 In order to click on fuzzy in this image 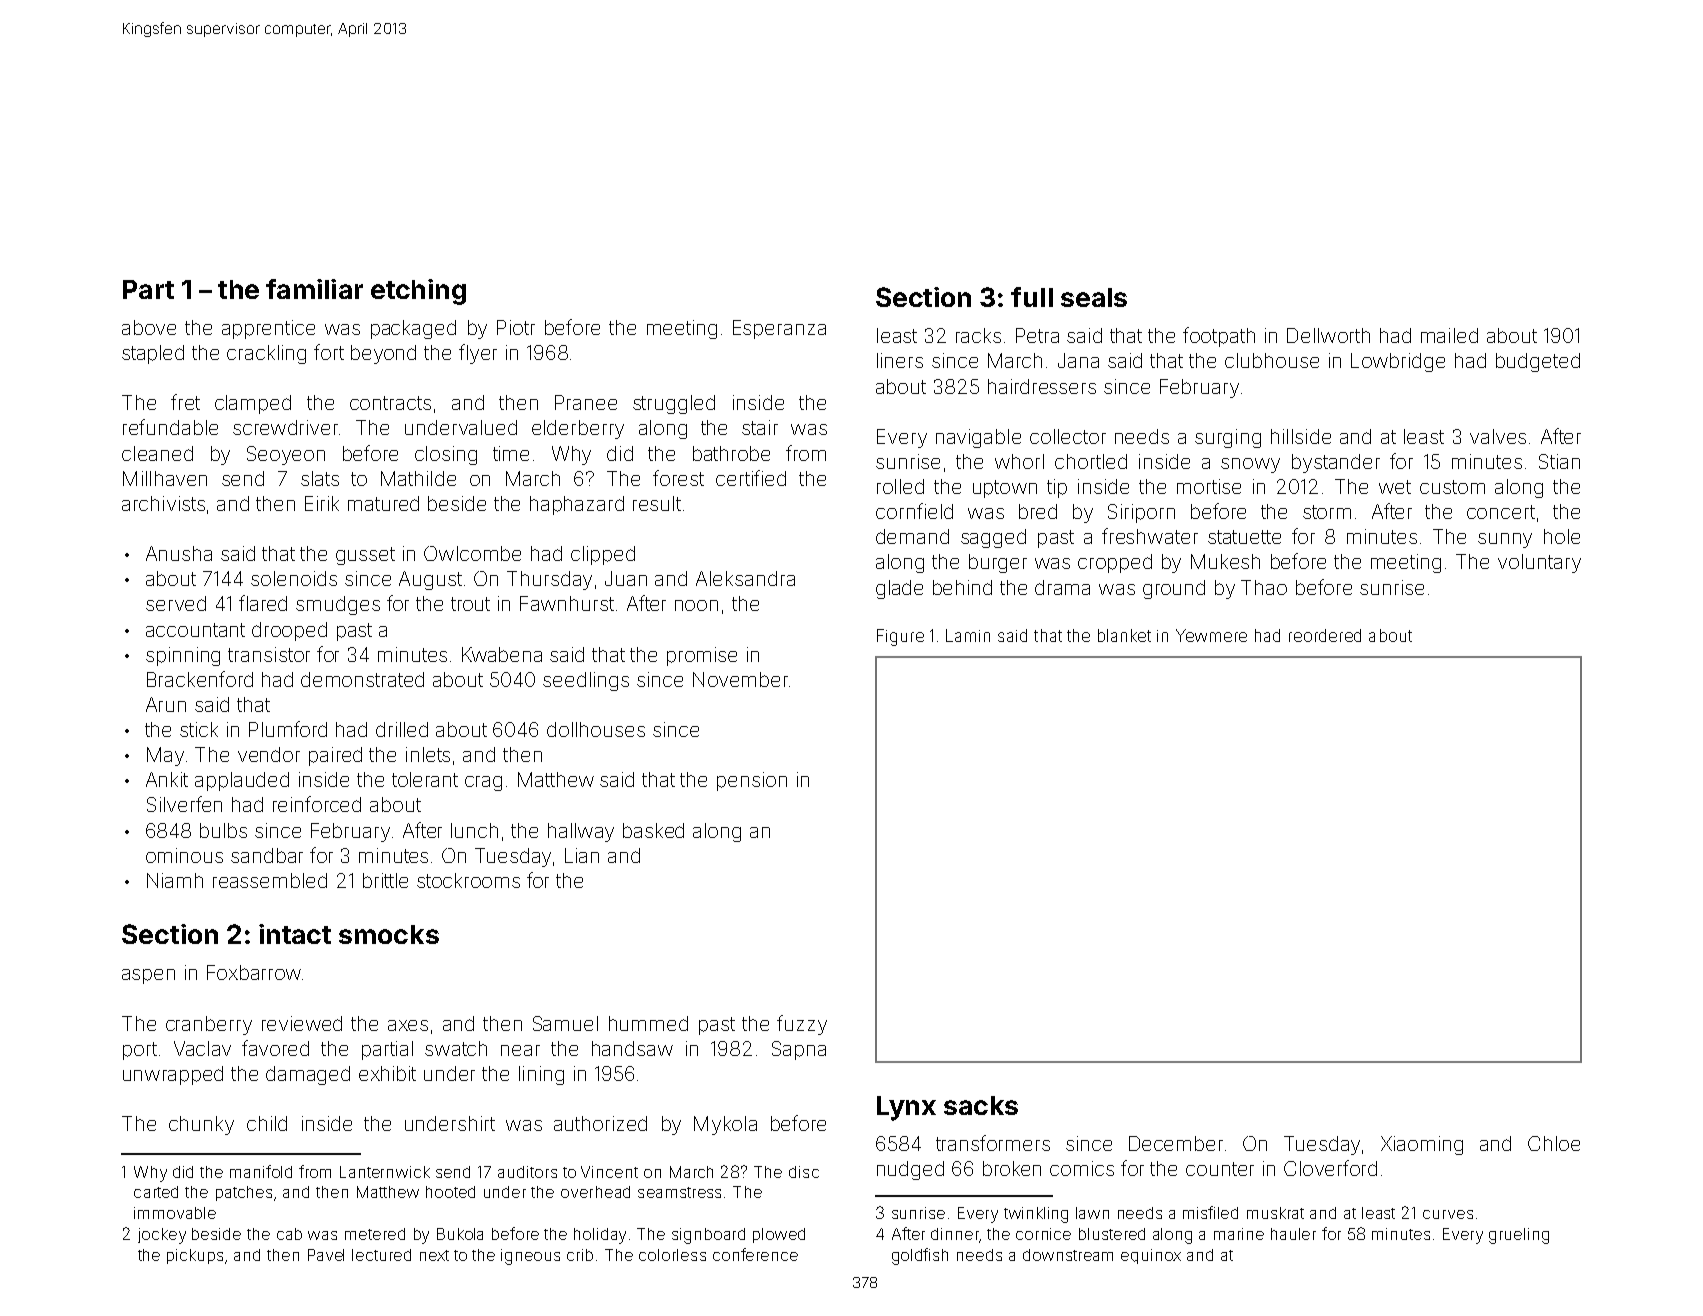, I will do `click(802, 1025)`.
